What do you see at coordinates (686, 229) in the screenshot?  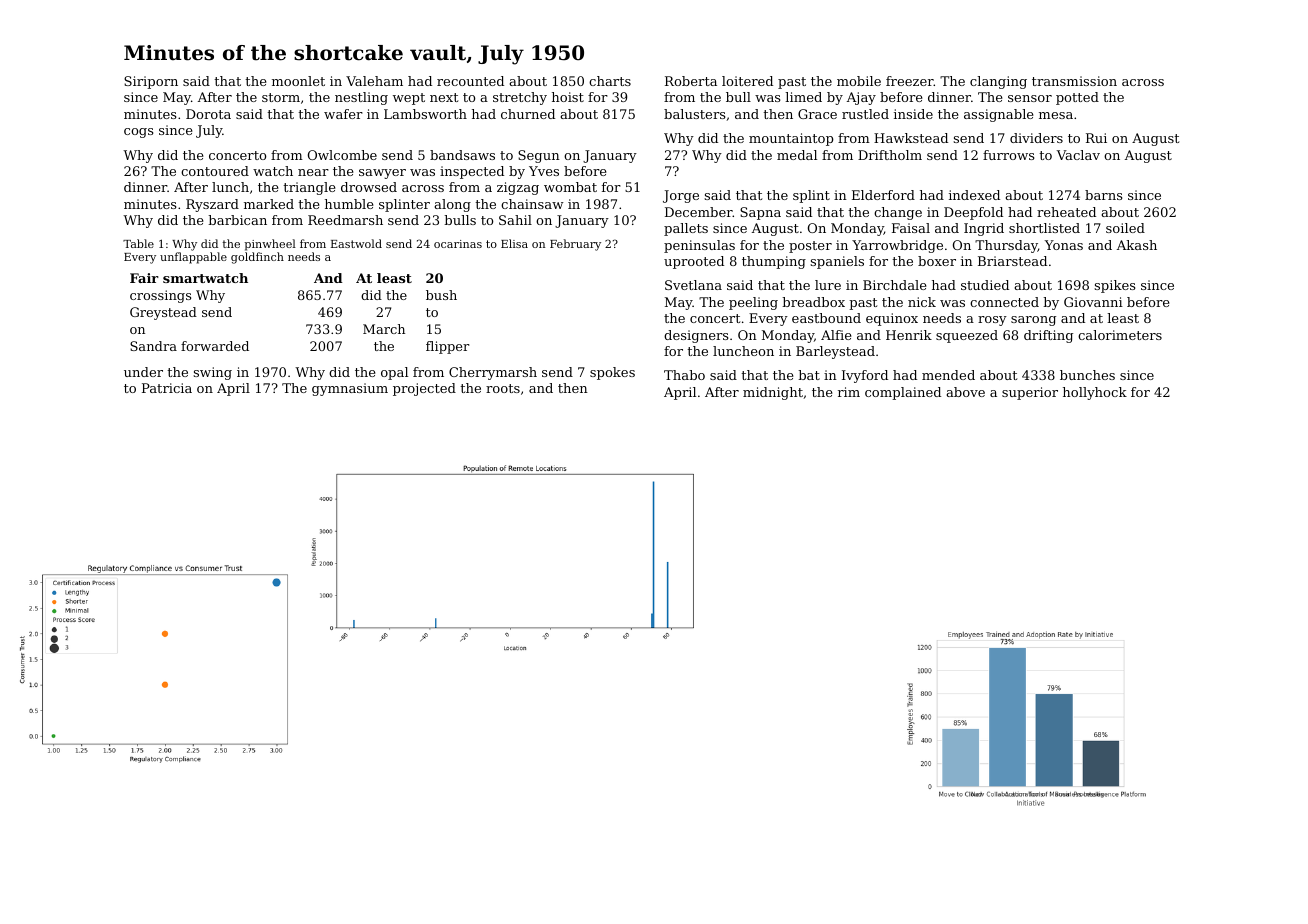 I see `pallets` at bounding box center [686, 229].
